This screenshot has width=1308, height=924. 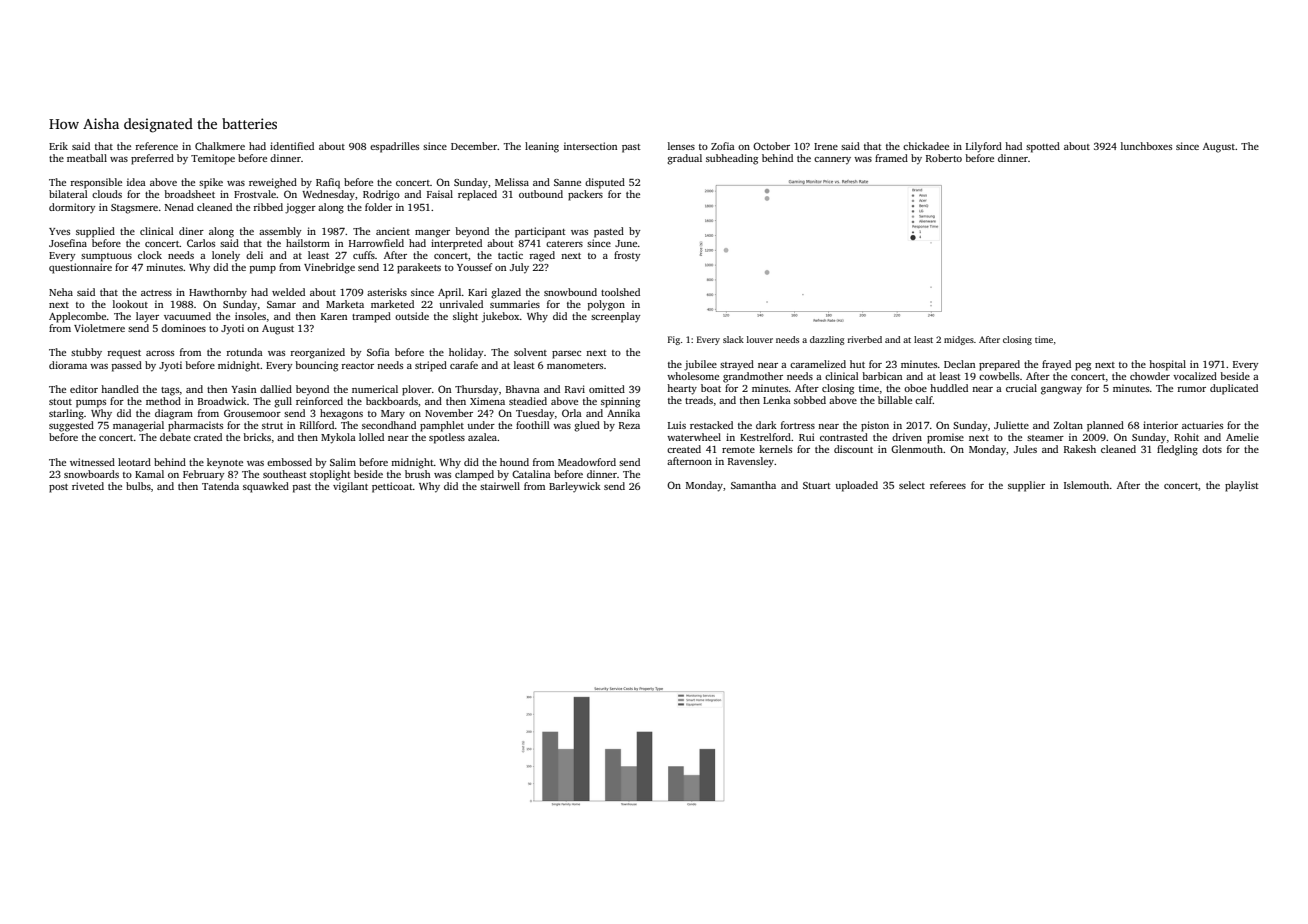 What do you see at coordinates (1146, 146) in the screenshot?
I see `lunchboxes` at bounding box center [1146, 146].
